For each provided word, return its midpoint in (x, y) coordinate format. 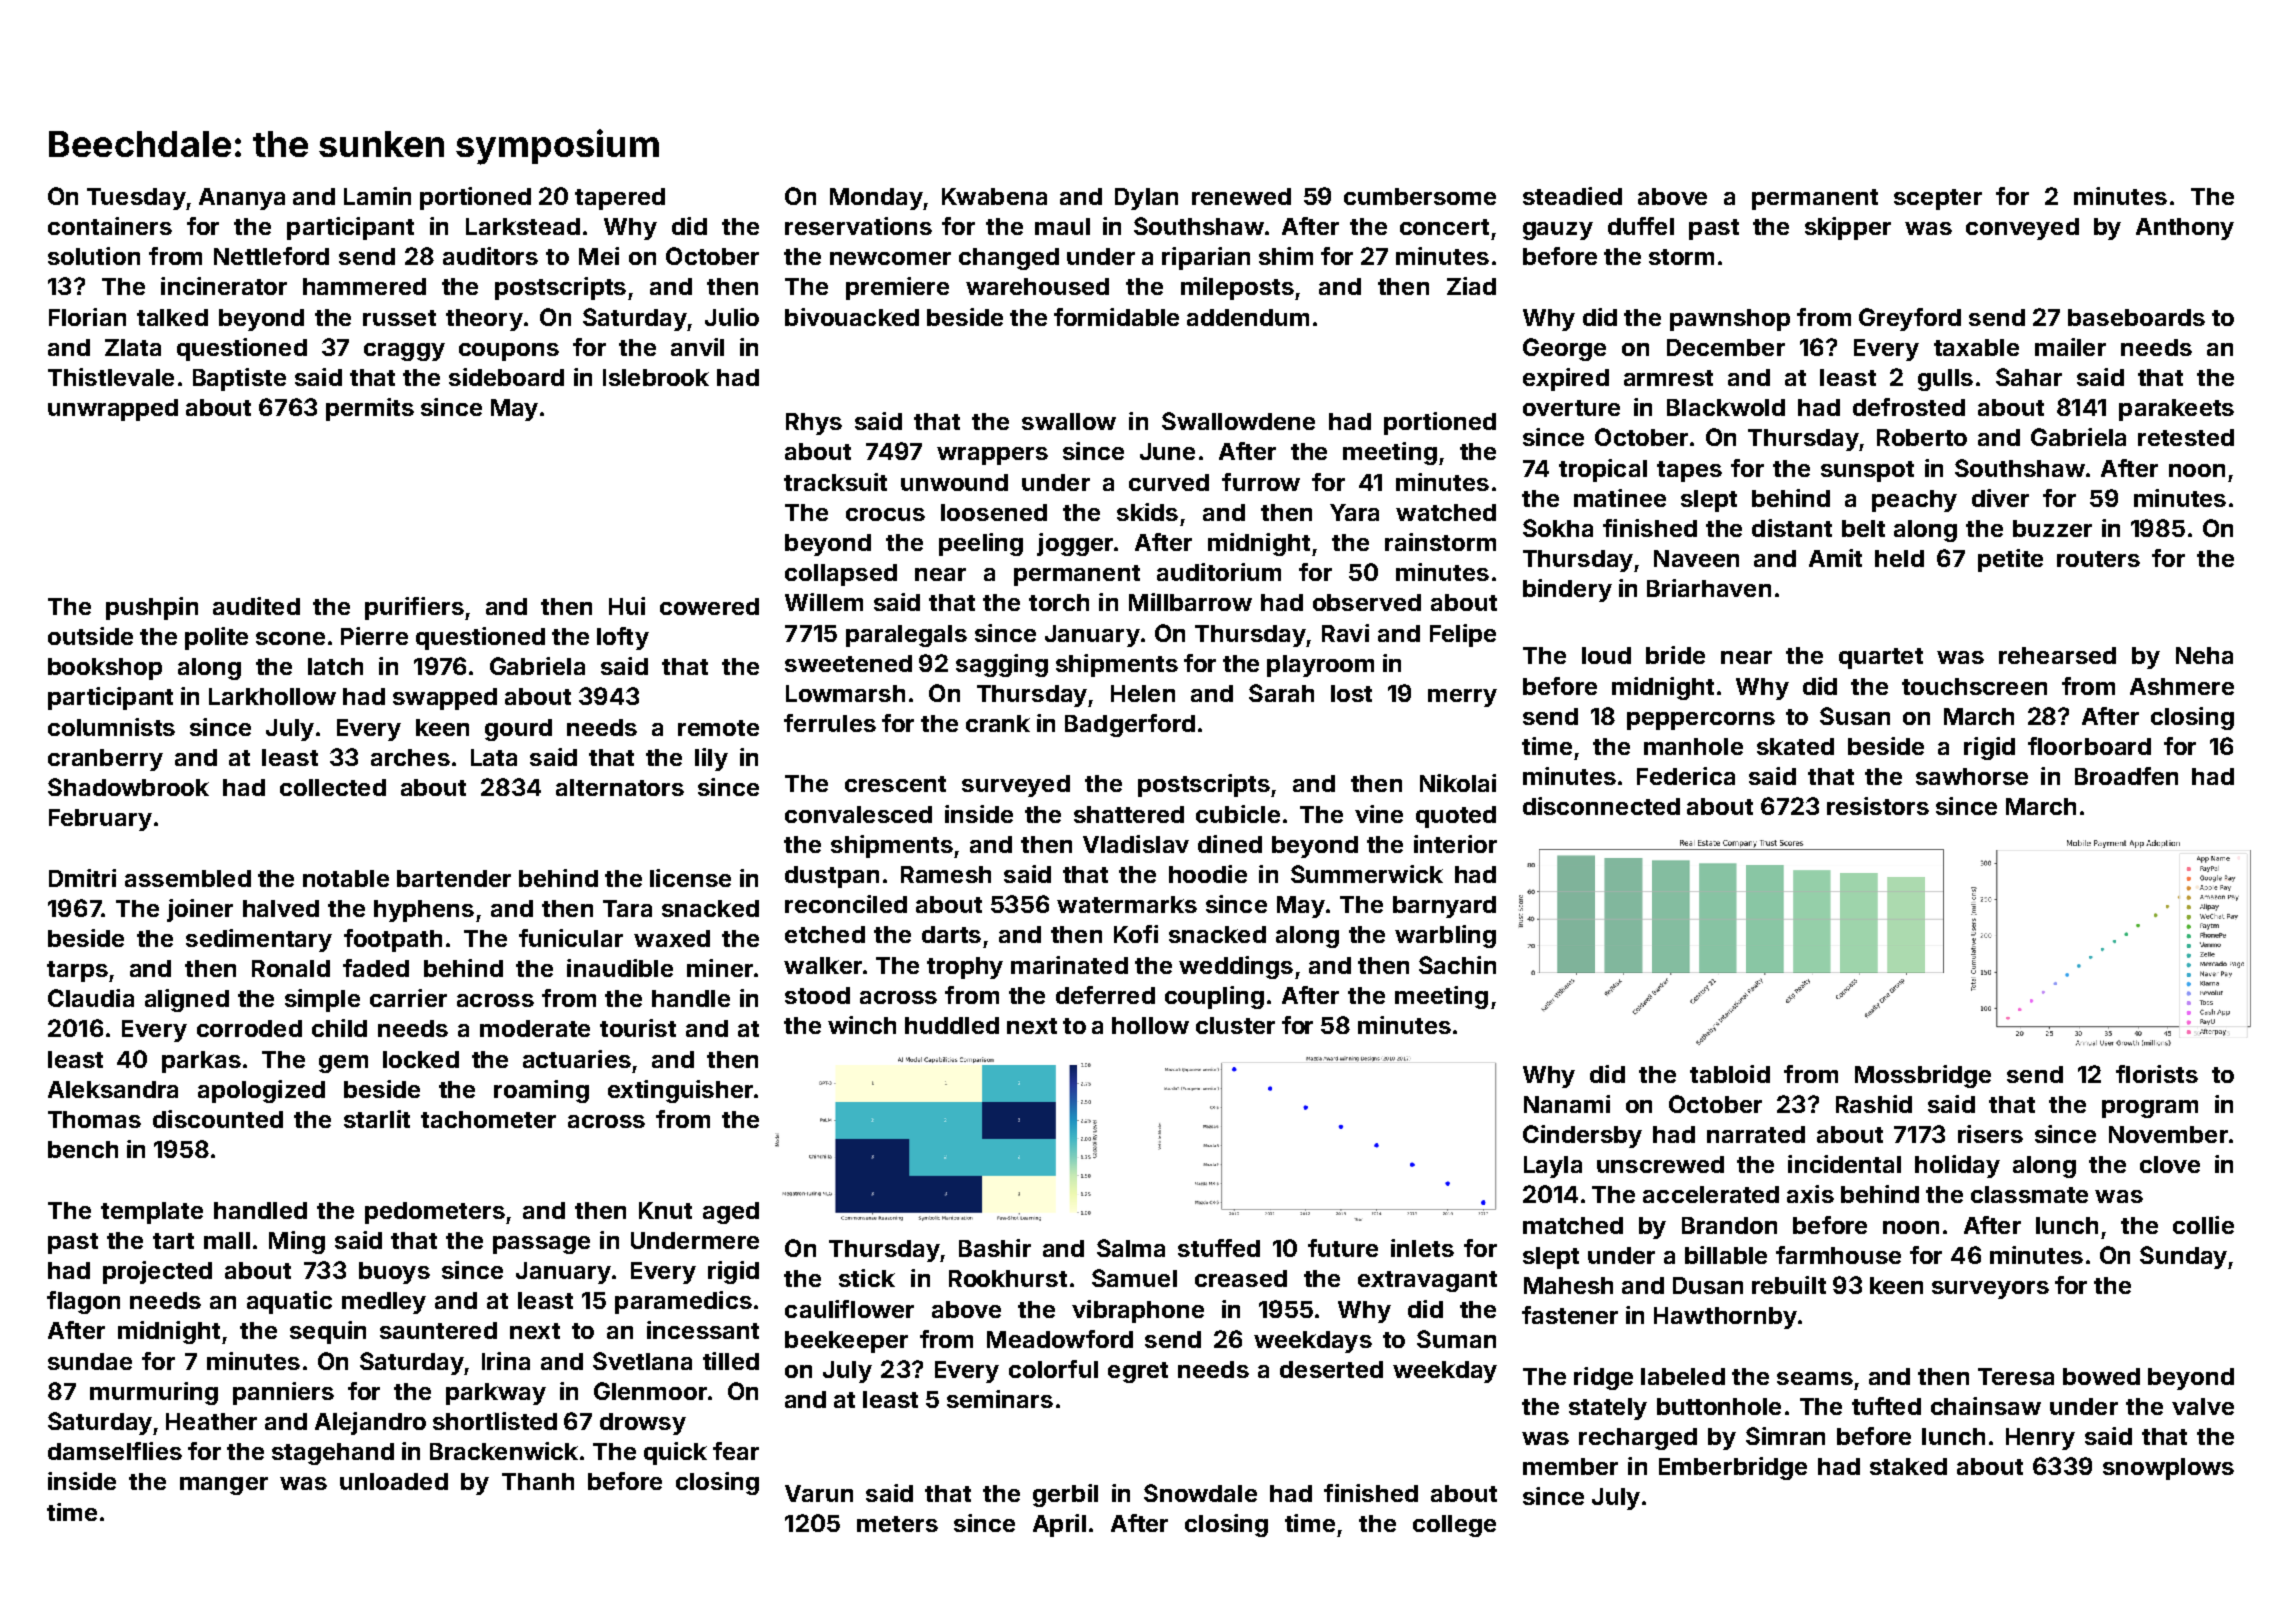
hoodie (1208, 874)
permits (370, 409)
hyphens (424, 911)
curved (1169, 482)
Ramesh (946, 874)
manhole (1693, 746)
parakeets (2176, 410)
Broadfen (2126, 776)
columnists (111, 727)
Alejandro (370, 1423)
